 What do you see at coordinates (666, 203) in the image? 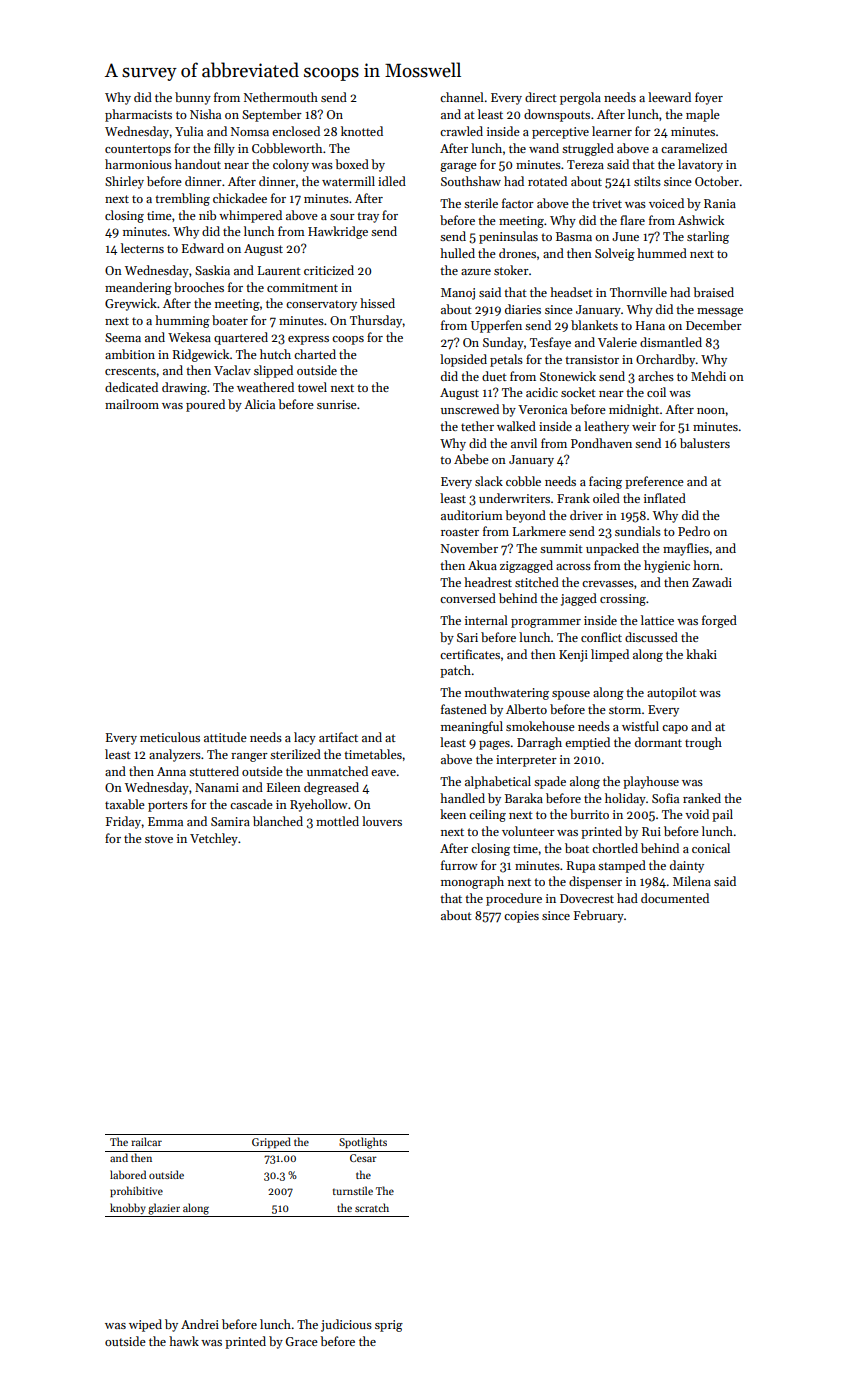
I see `voiced` at bounding box center [666, 203].
